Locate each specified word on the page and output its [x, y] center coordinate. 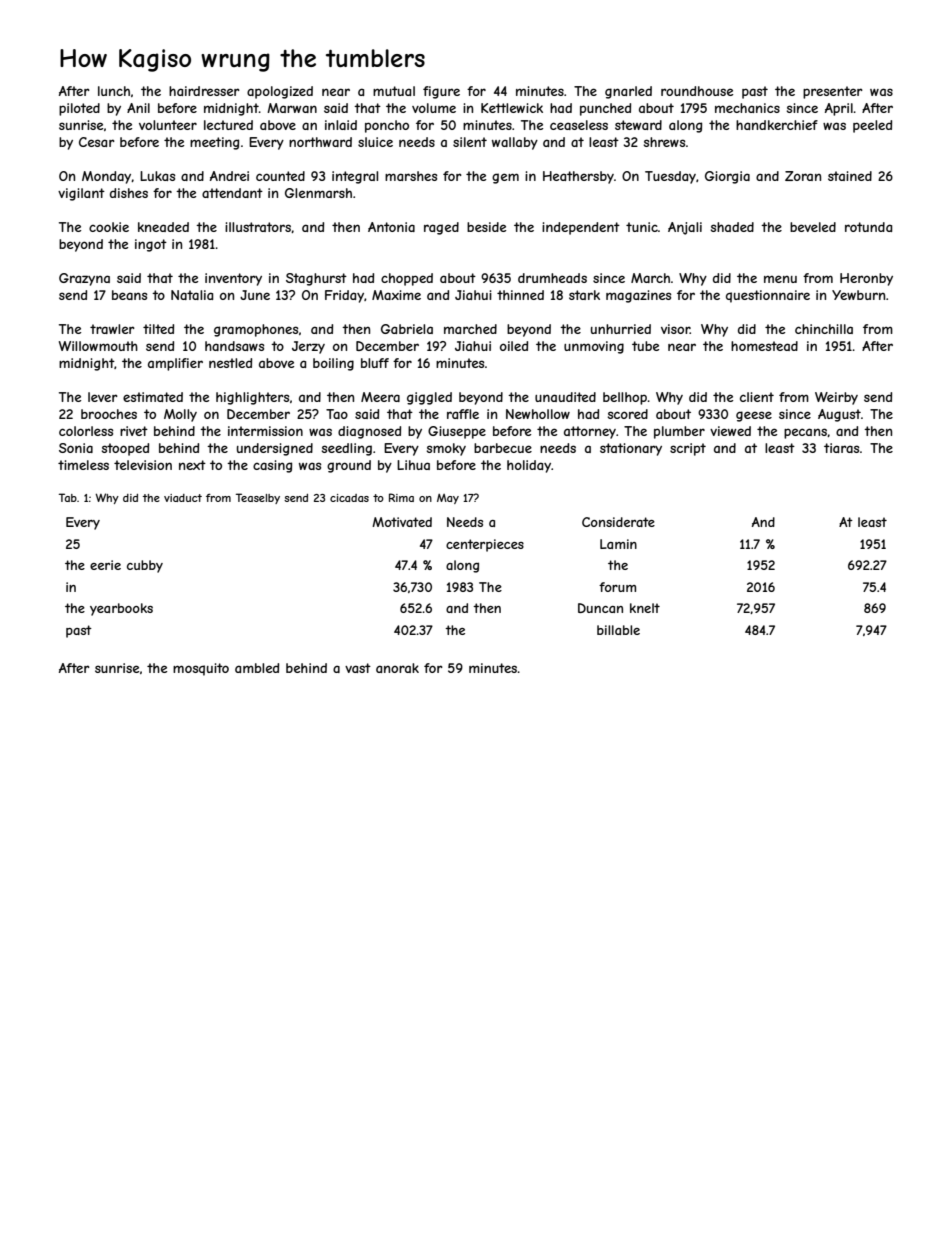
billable [618, 630]
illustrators [258, 227]
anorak [397, 668]
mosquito [201, 669]
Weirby [836, 398]
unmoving [594, 347]
